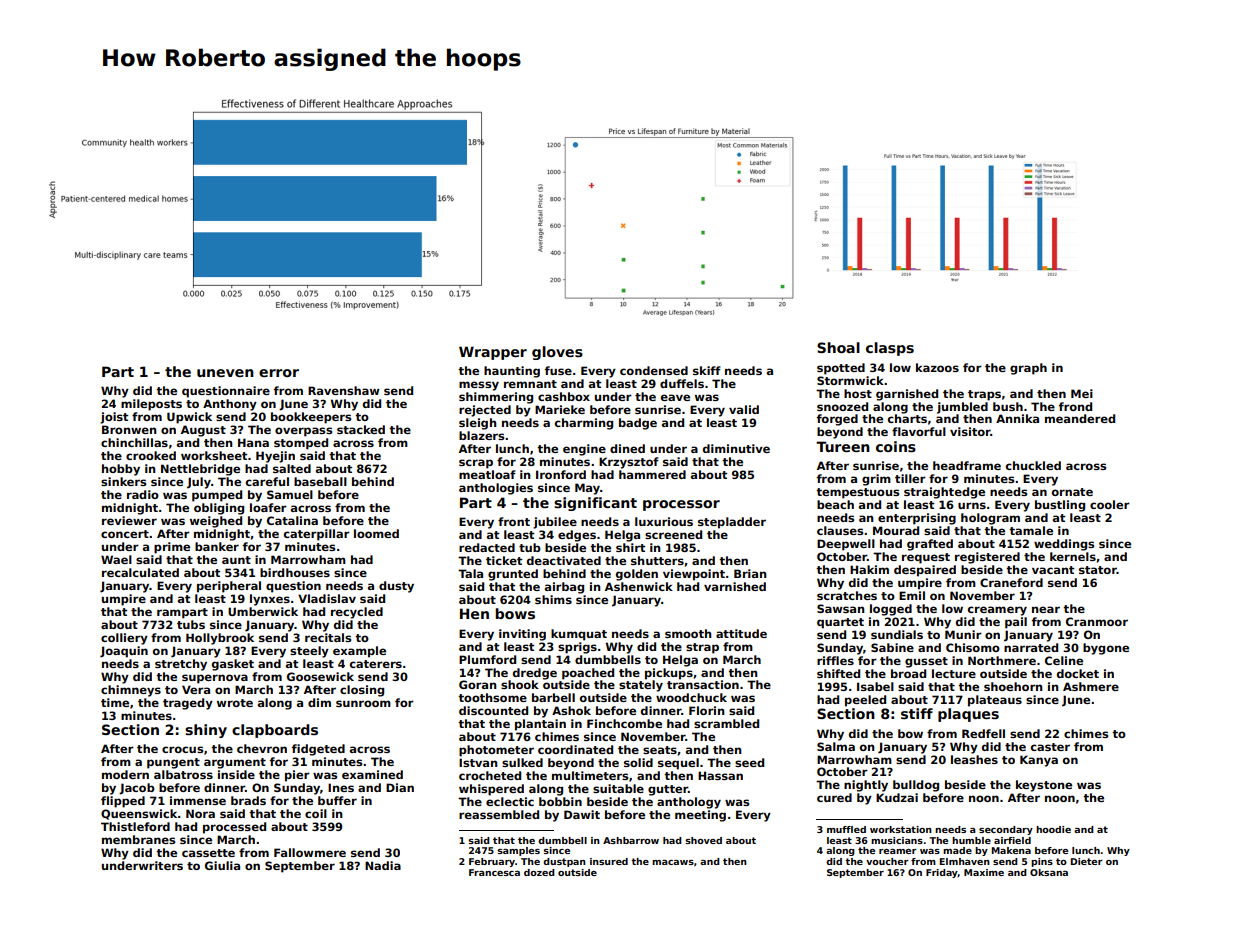 This page has width=1233, height=952. I want to click on uneven, so click(225, 373).
